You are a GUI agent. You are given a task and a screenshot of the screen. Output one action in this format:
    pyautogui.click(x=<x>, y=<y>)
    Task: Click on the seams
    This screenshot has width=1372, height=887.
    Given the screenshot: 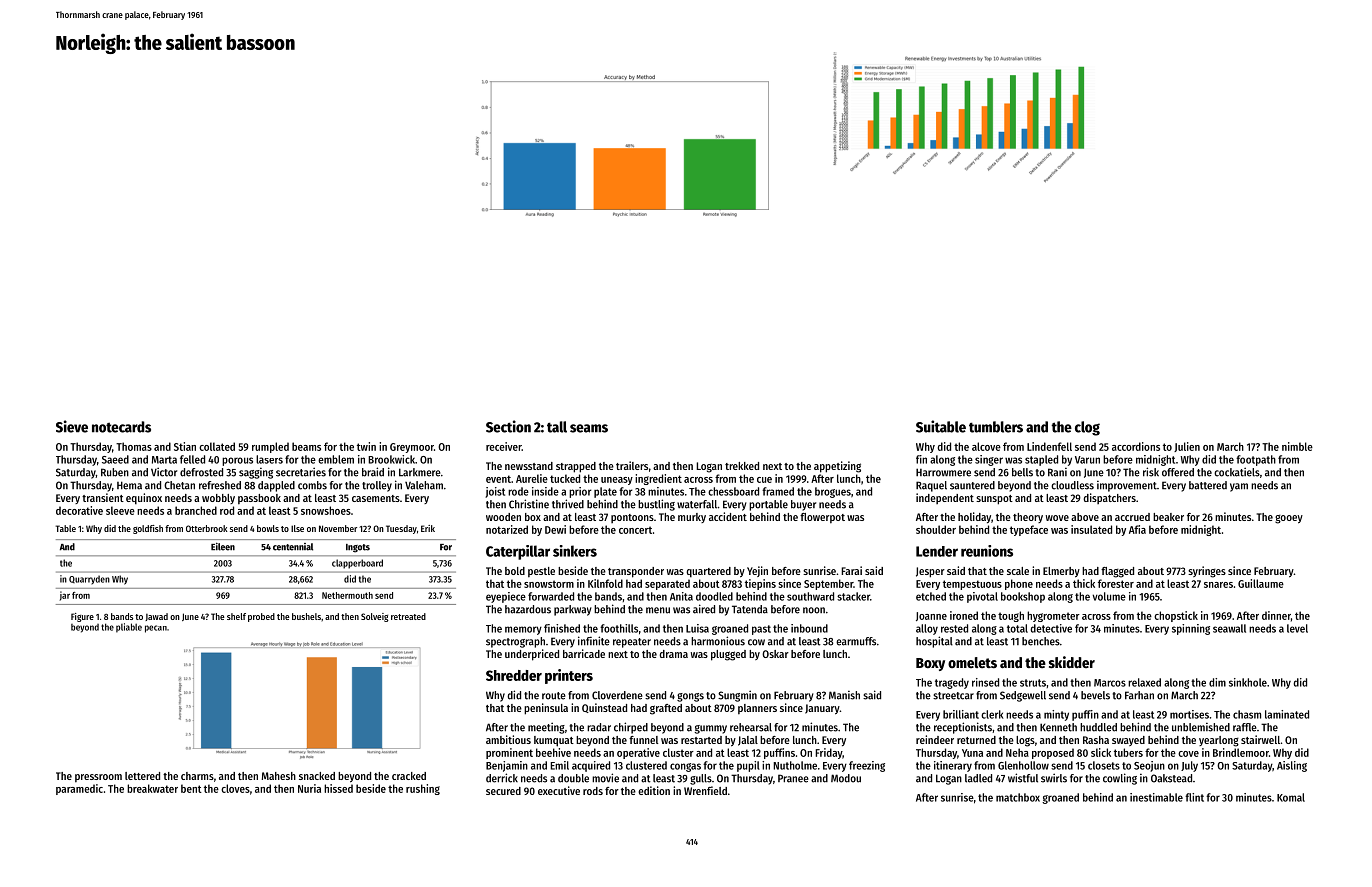 What is the action you would take?
    pyautogui.click(x=589, y=428)
